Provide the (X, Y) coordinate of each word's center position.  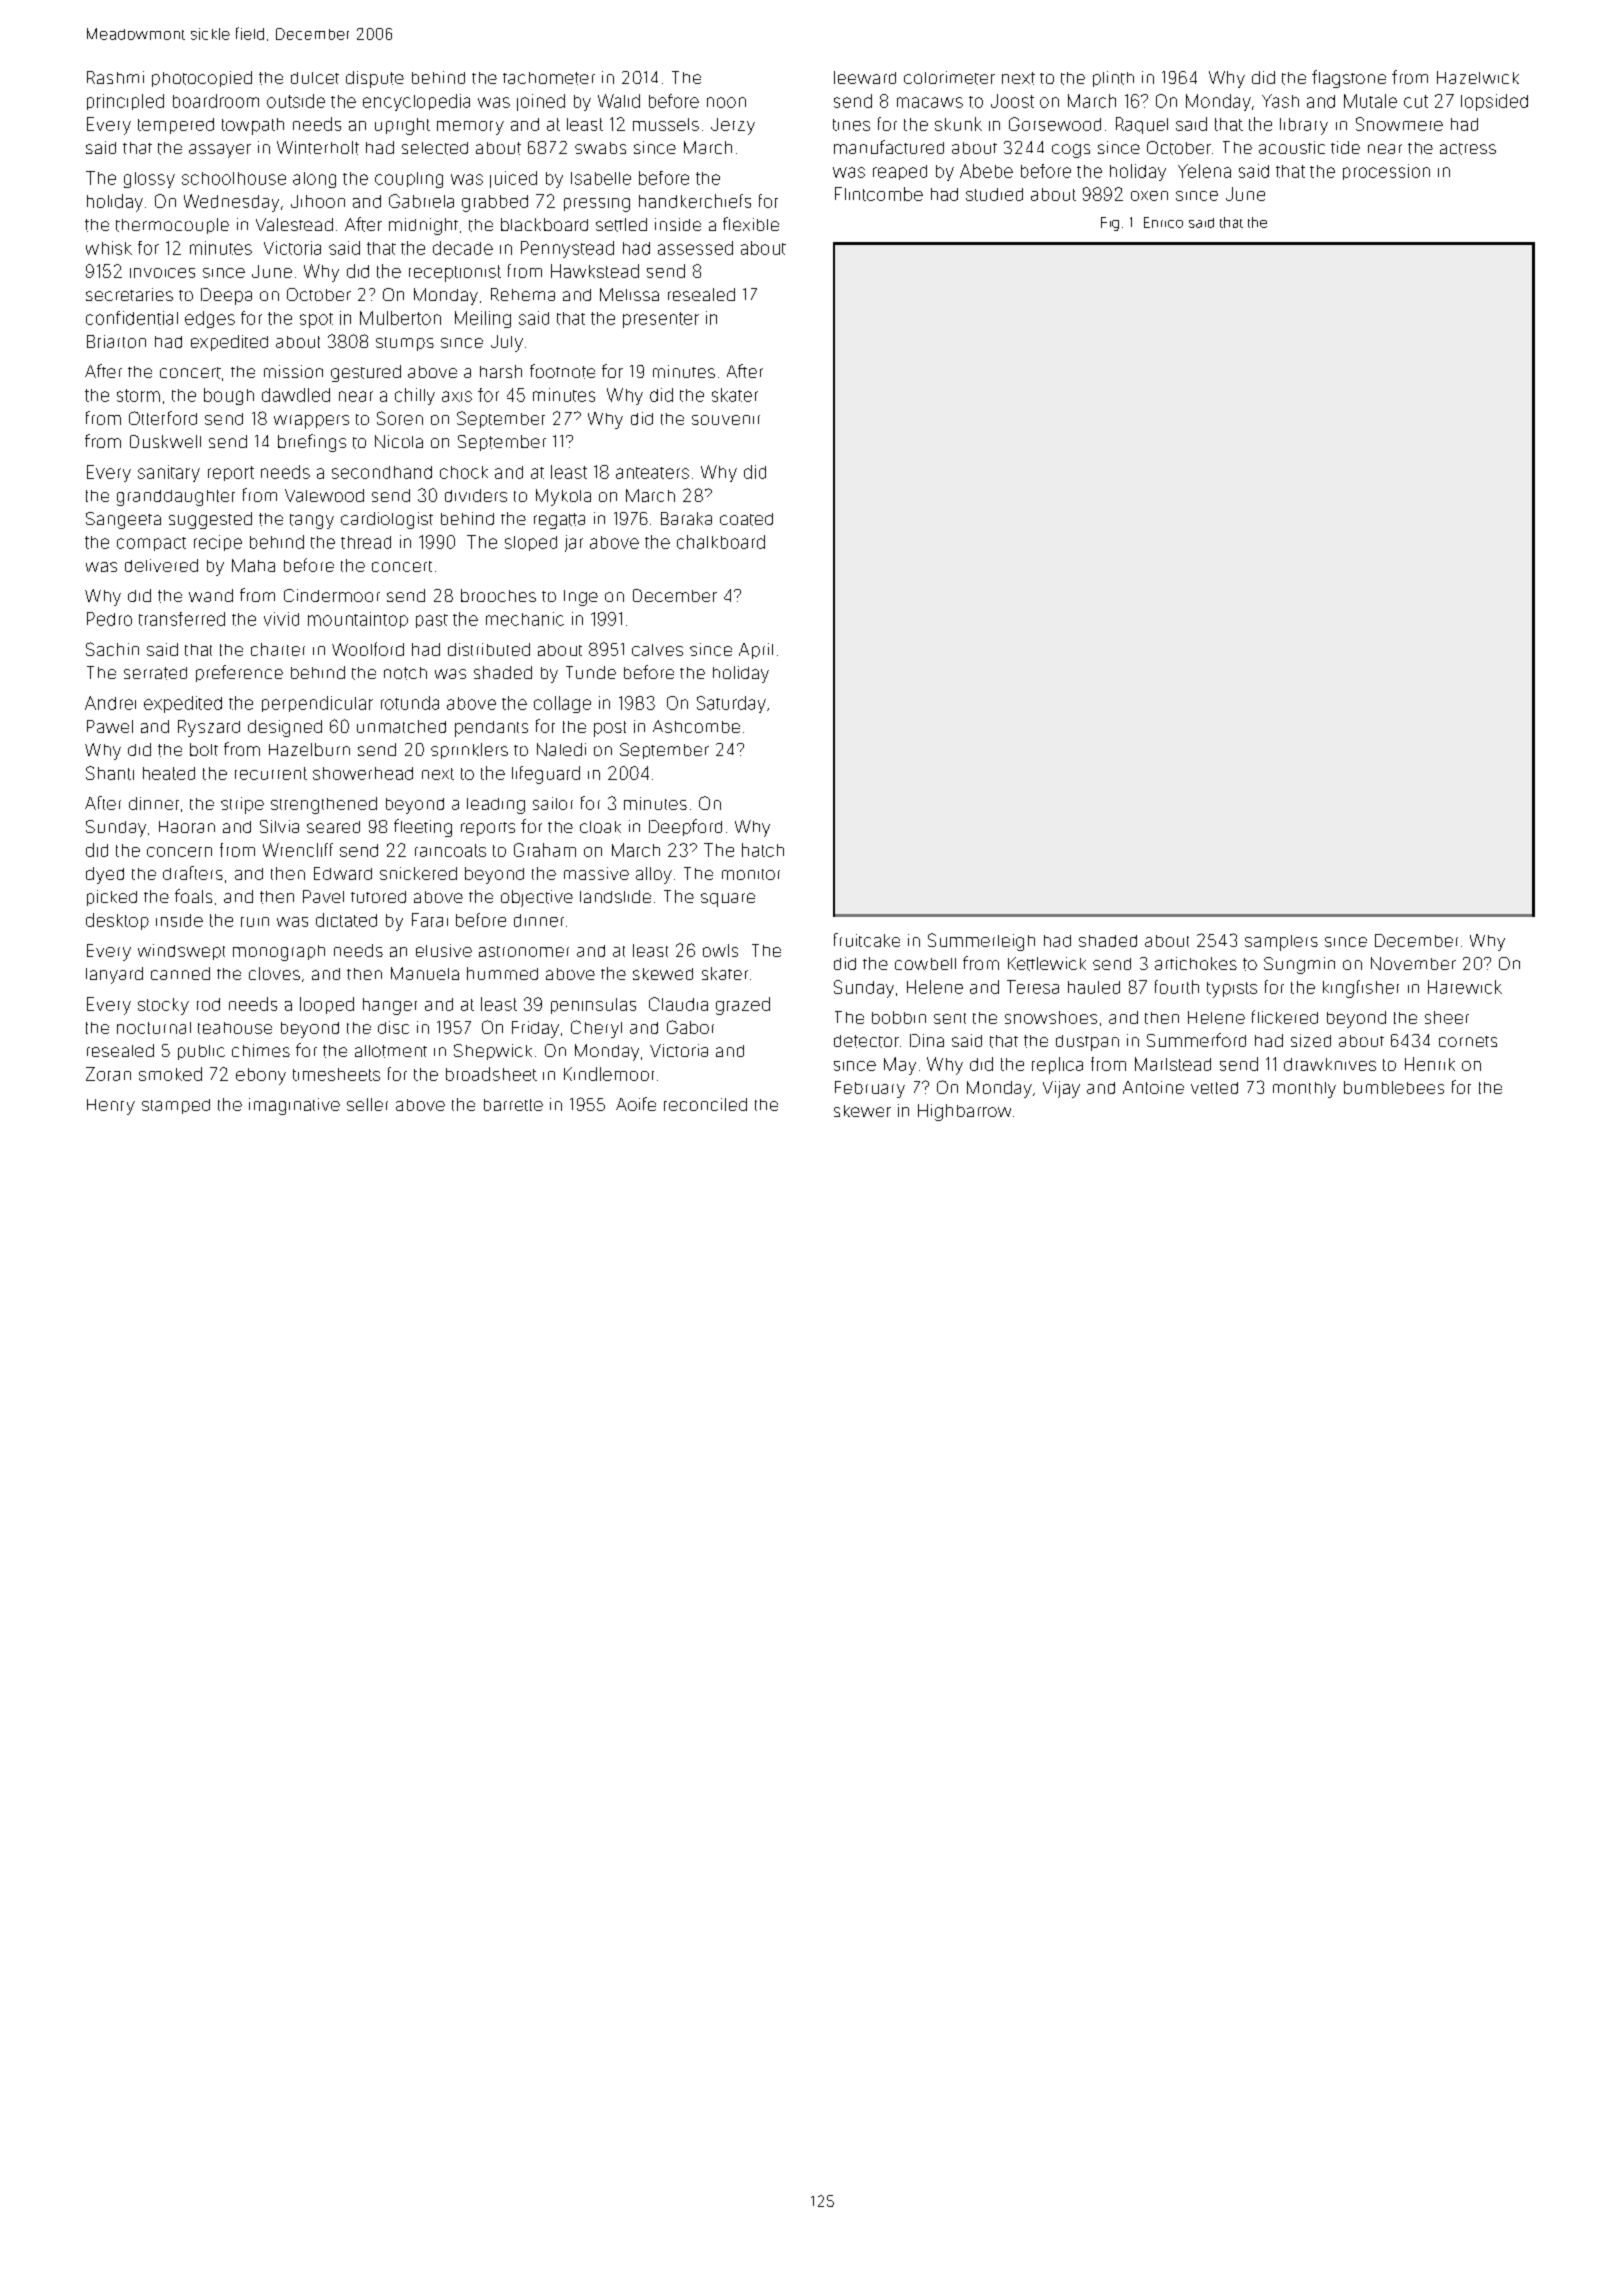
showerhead (363, 773)
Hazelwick (1478, 77)
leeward (865, 77)
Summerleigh (981, 942)
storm (138, 395)
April (756, 651)
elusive (444, 950)
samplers (1281, 943)
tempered (176, 126)
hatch (763, 850)
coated (746, 519)
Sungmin (1299, 965)
